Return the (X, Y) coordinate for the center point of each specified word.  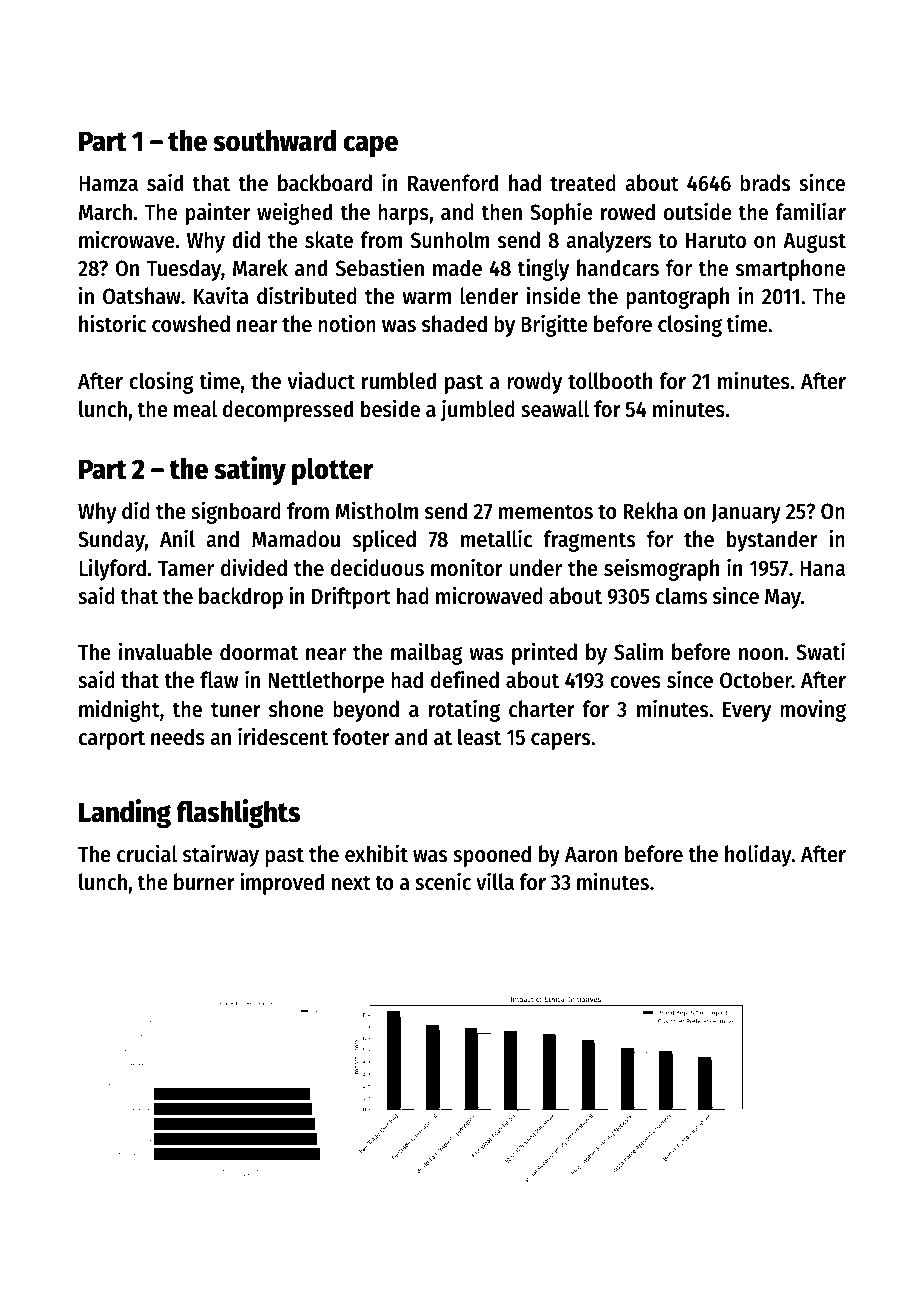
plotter (333, 471)
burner (204, 882)
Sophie (561, 213)
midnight (119, 710)
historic (112, 323)
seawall (555, 409)
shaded (454, 324)
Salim (638, 651)
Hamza (108, 184)
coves (635, 682)
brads (765, 183)
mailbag (427, 653)
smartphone (790, 270)
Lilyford (112, 569)
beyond (366, 711)
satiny (250, 470)
